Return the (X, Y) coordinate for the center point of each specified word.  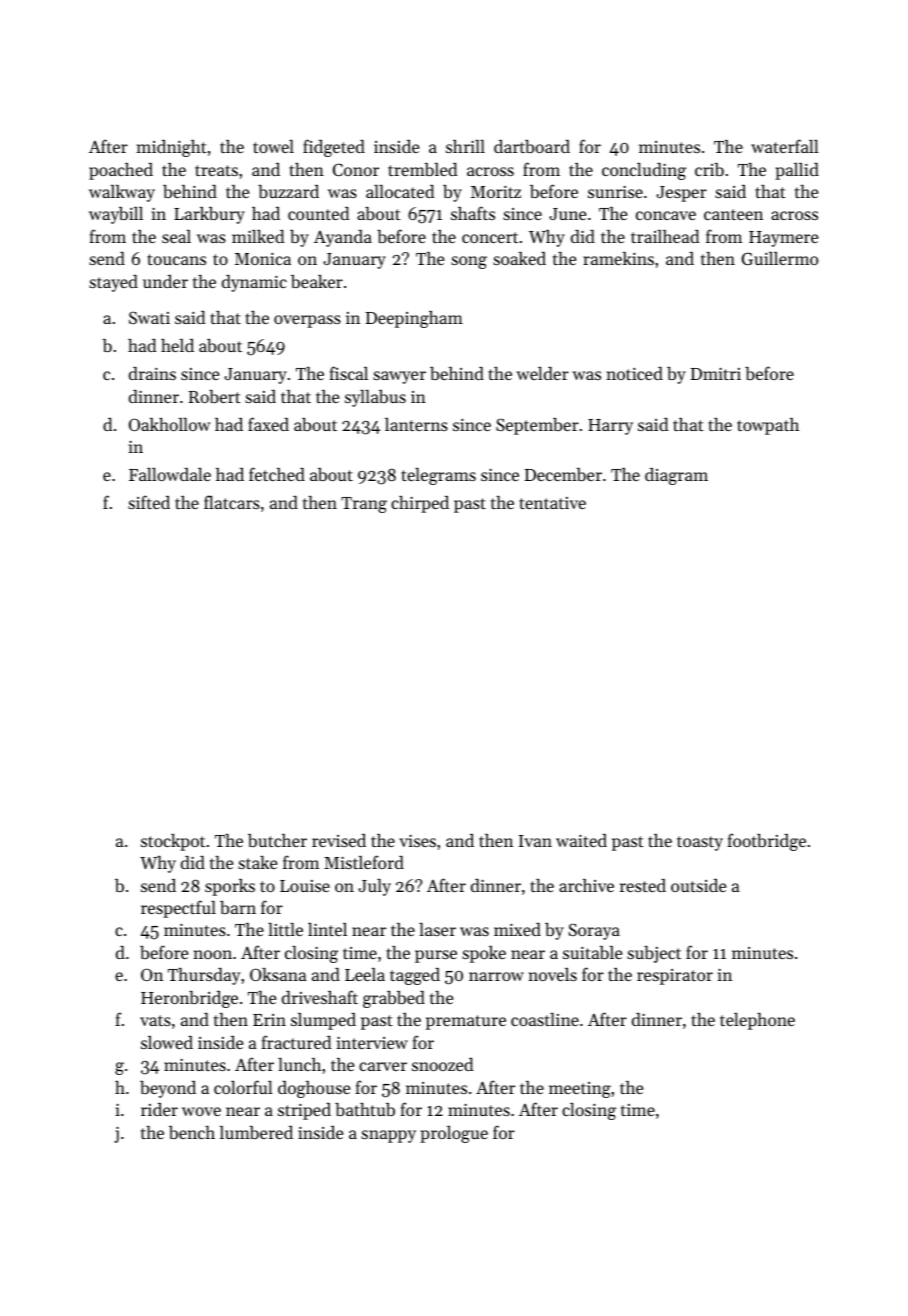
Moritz (496, 191)
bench (192, 1132)
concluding (644, 171)
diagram (676, 476)
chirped (420, 504)
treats (216, 170)
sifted (149, 502)
